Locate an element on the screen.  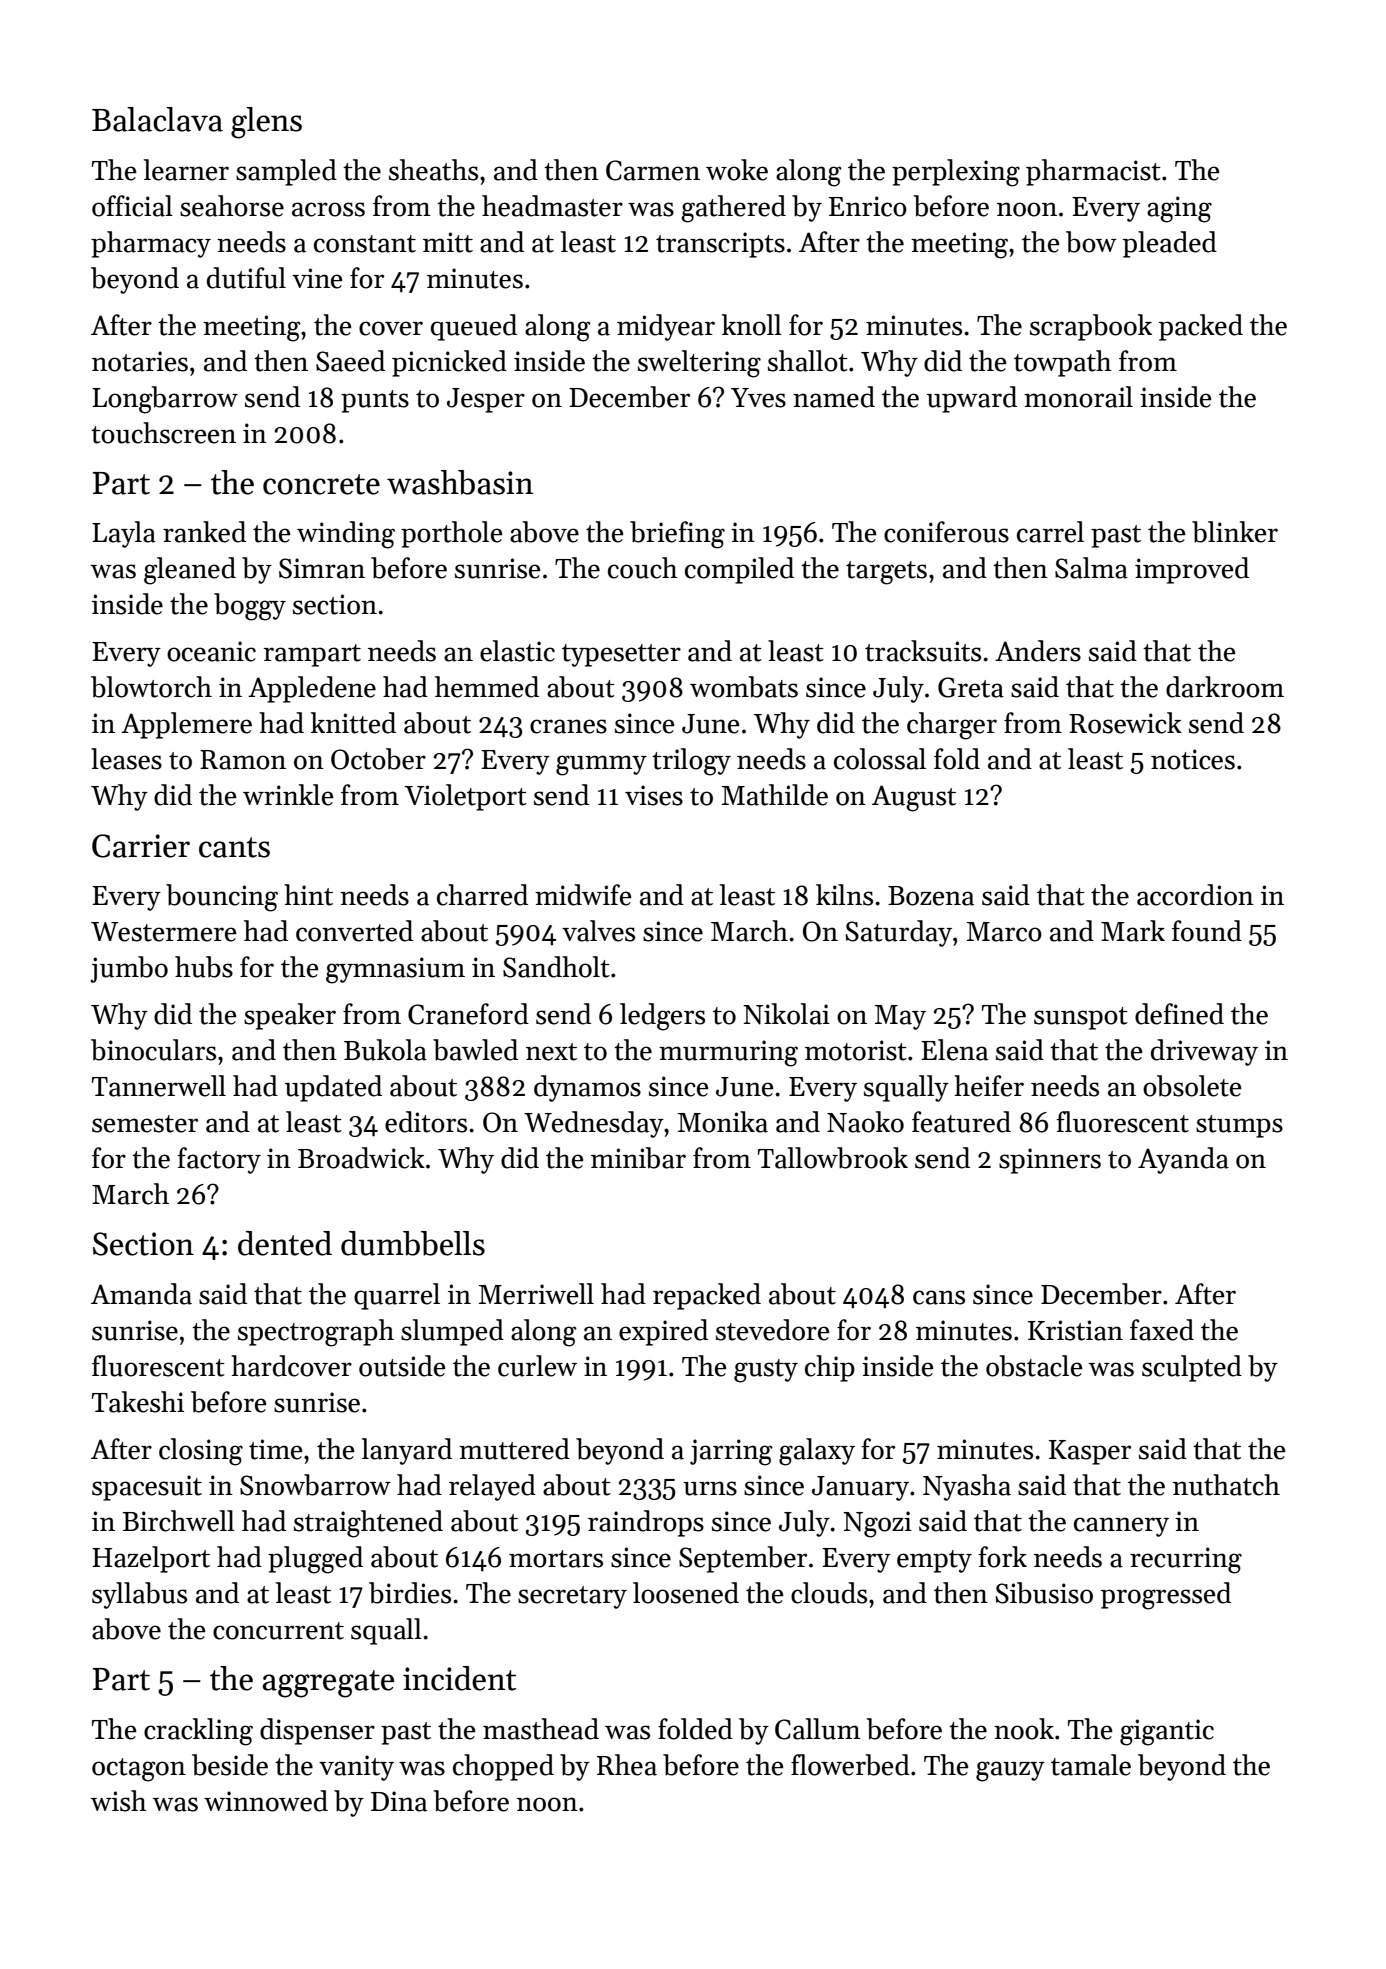
Ayanda is located at coordinates (1183, 1160).
